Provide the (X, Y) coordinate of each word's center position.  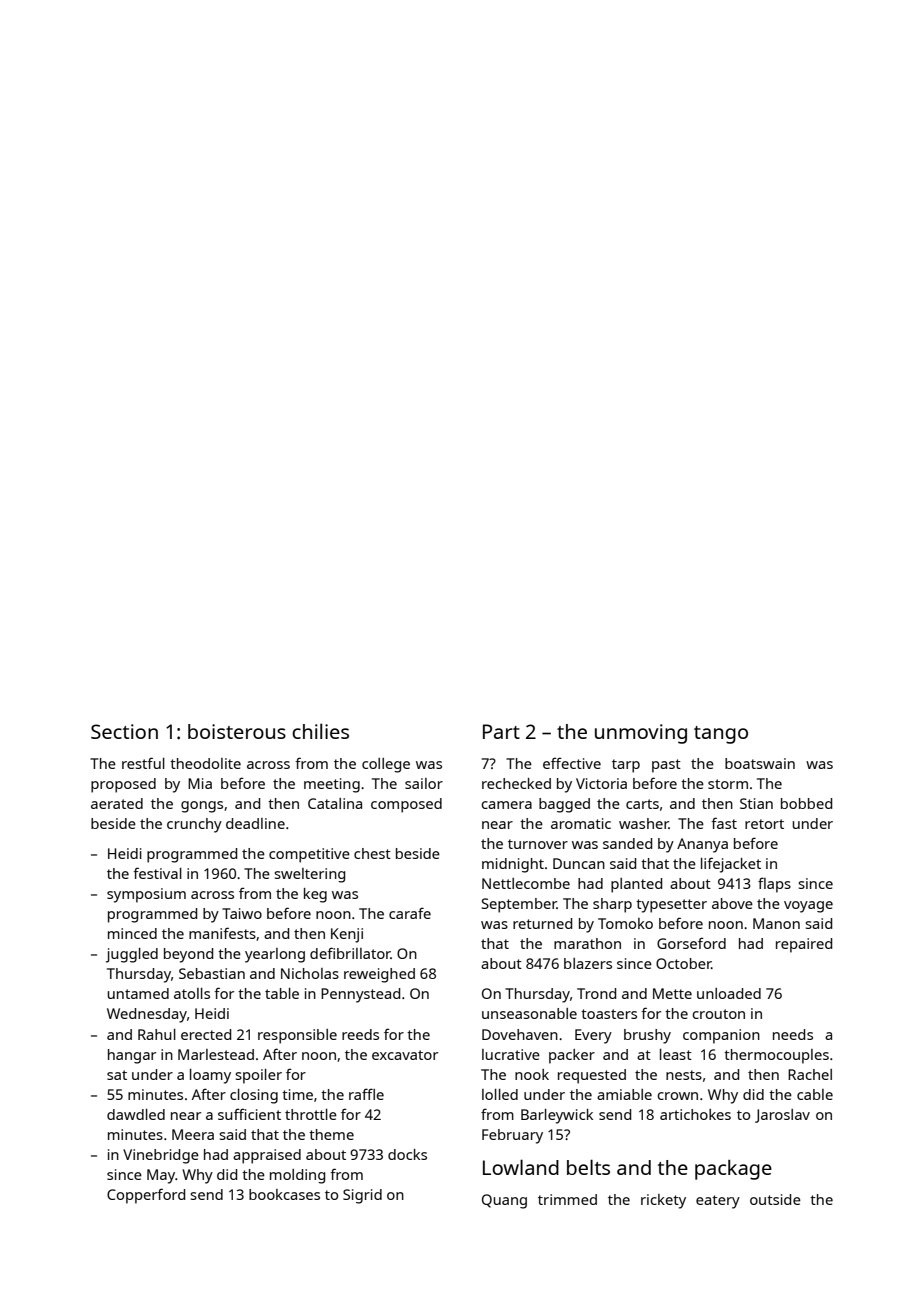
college (386, 765)
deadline (255, 823)
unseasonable (529, 1013)
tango (721, 735)
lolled (500, 1094)
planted (636, 885)
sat (117, 1075)
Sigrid (362, 1196)
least (676, 1054)
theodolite (205, 763)
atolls (192, 993)
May (161, 1176)
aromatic (581, 823)
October (683, 963)
